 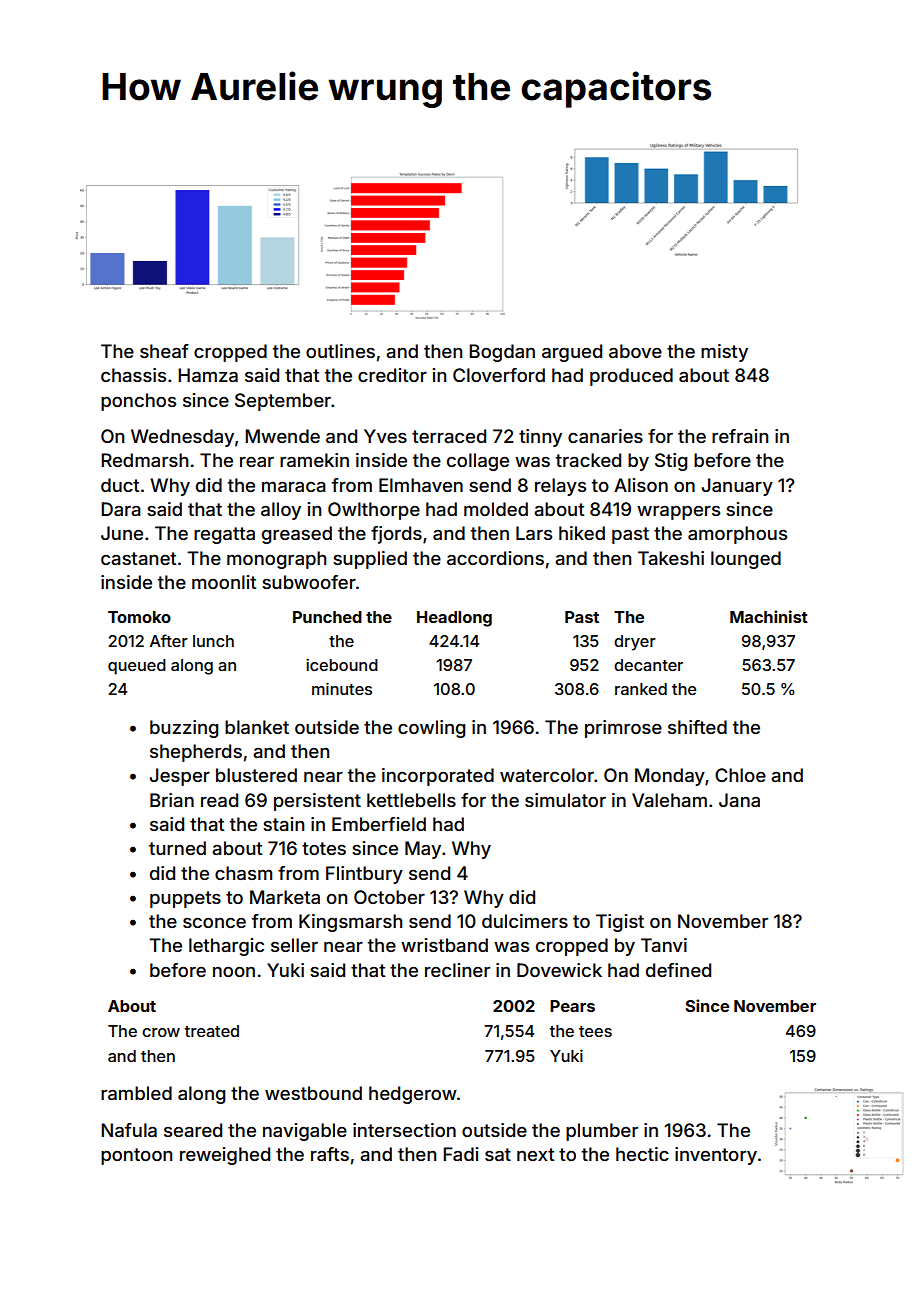 What do you see at coordinates (565, 800) in the screenshot?
I see `simulator` at bounding box center [565, 800].
